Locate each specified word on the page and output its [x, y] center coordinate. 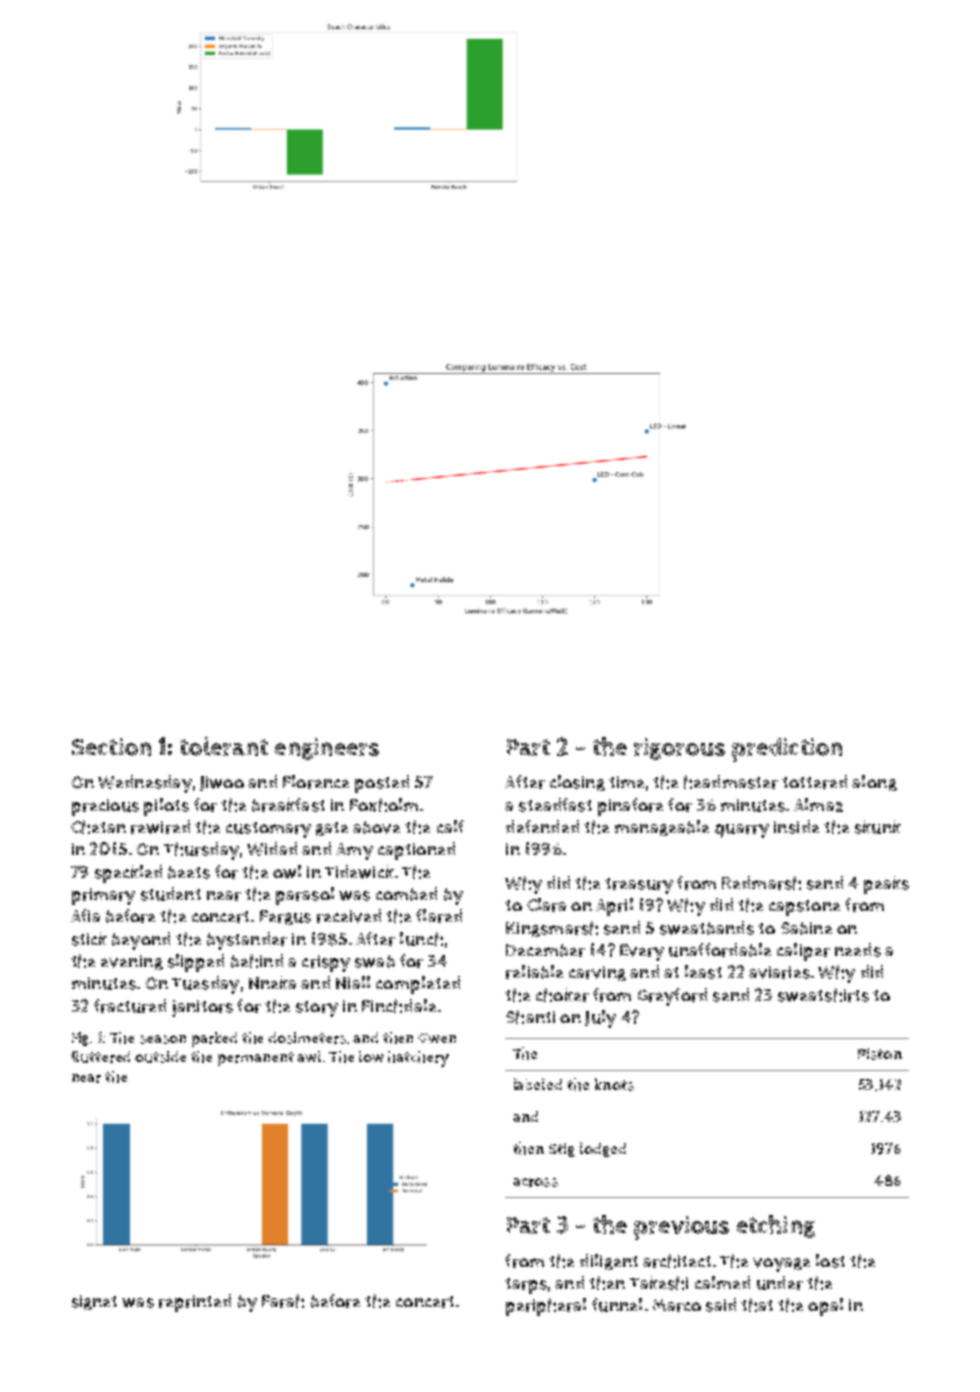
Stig [562, 1150]
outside [160, 1057]
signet [94, 1302]
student [171, 894]
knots [614, 1084]
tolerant [224, 746]
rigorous [679, 749]
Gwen [437, 1038]
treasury [639, 886]
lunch [421, 939]
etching [776, 1226]
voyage [781, 1265]
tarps [526, 1286]
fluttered [100, 1057]
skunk [878, 827]
